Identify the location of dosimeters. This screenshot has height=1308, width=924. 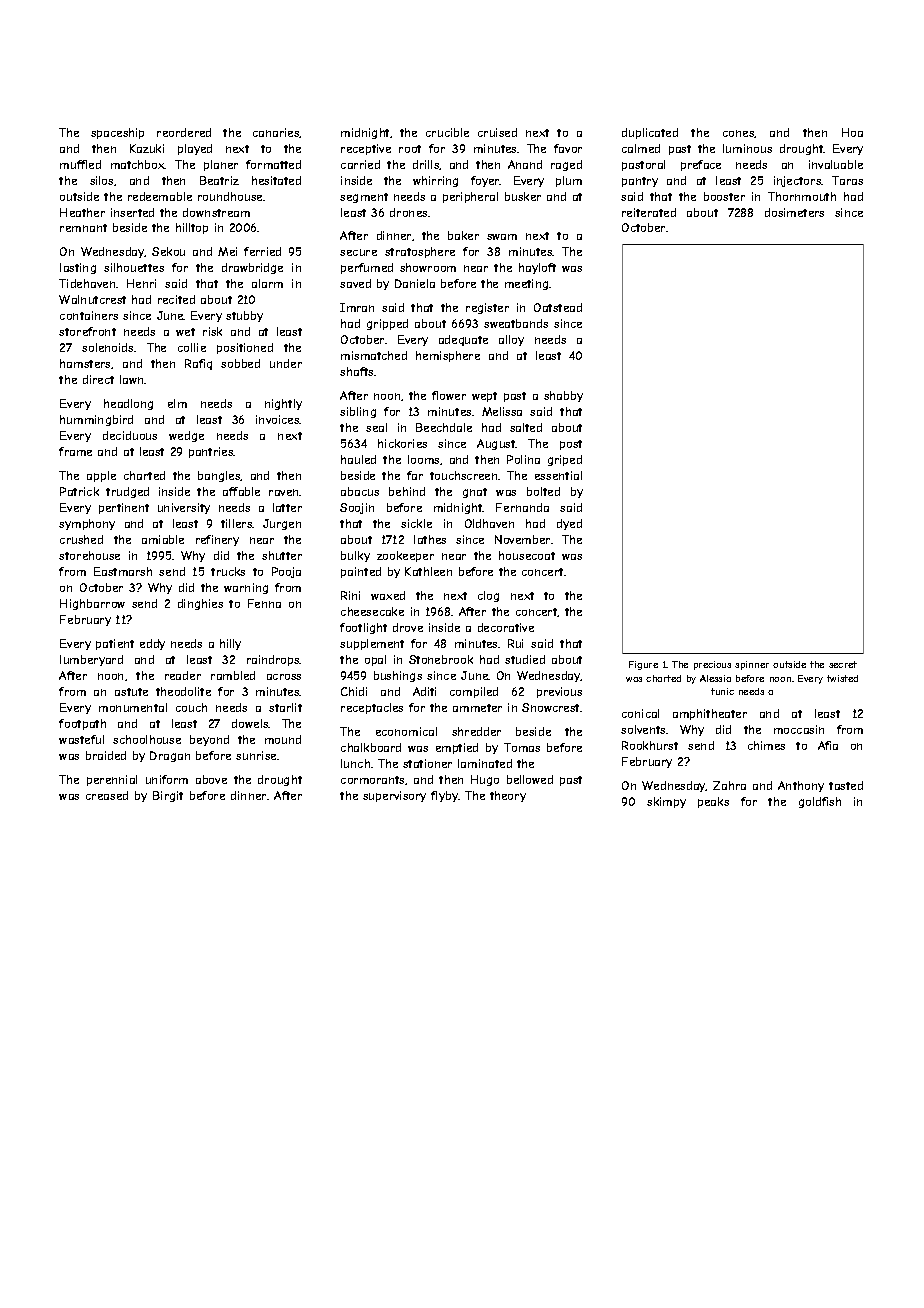
(794, 212).
